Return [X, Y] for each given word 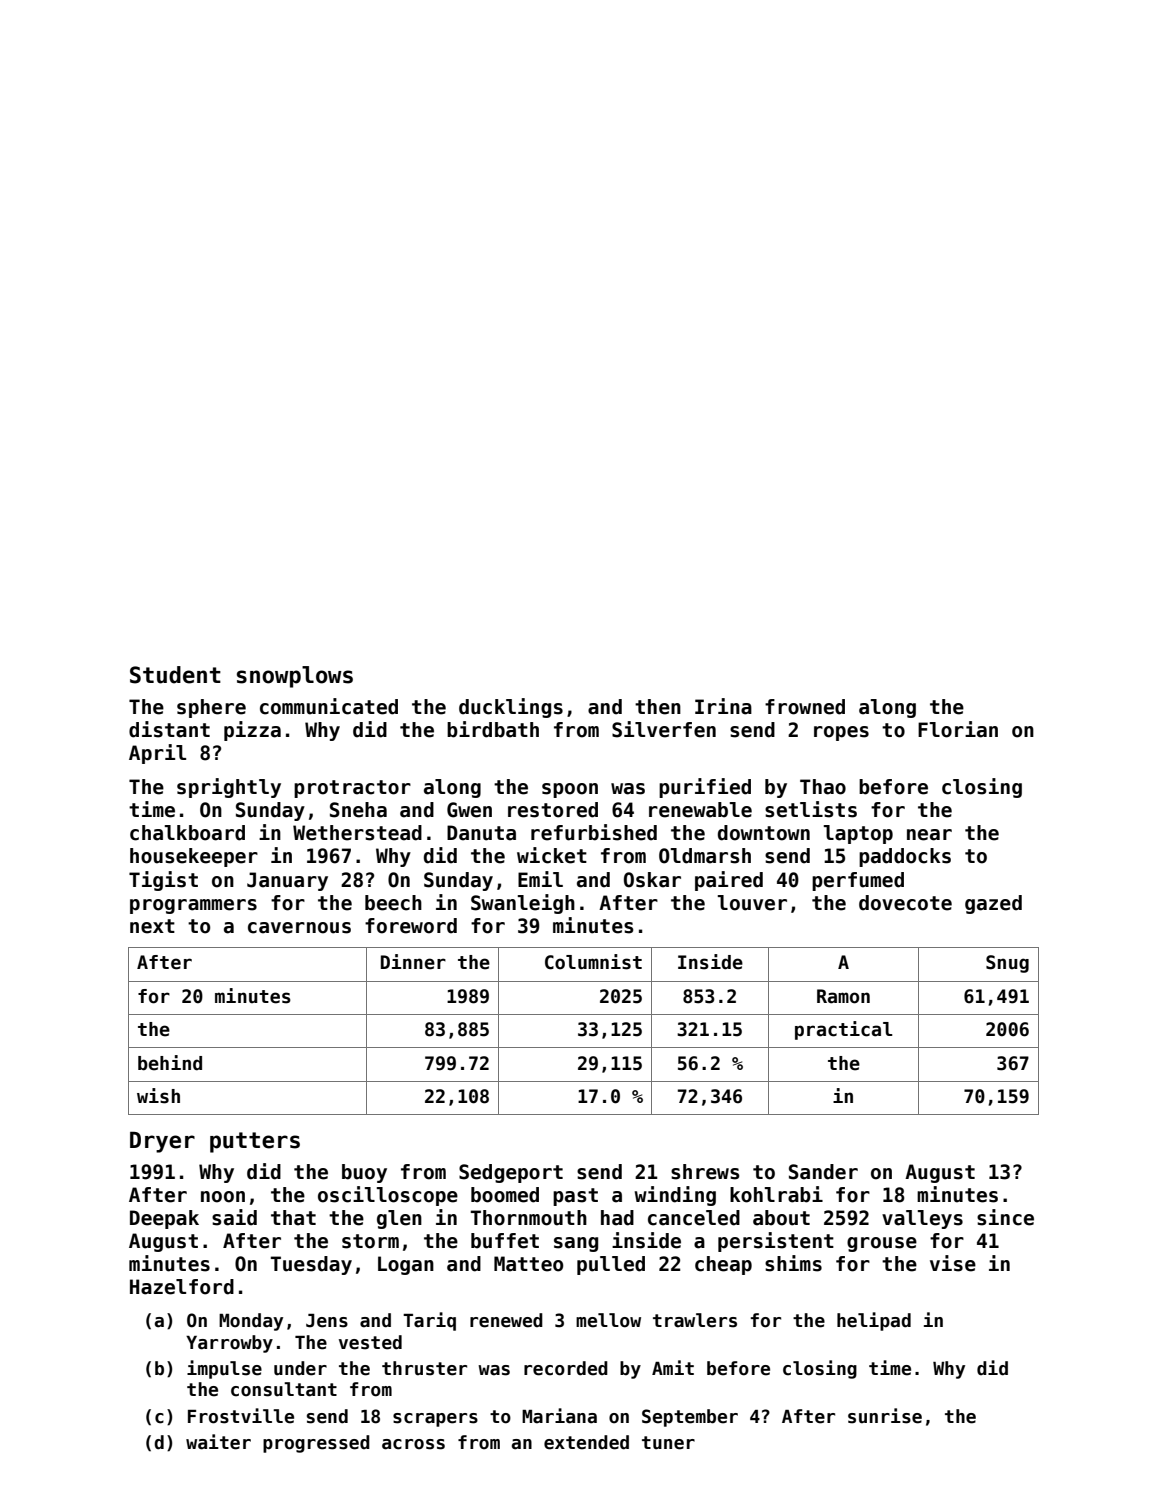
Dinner [413, 962]
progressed [316, 1444]
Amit [673, 1367]
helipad [874, 1321]
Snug [1007, 964]
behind [170, 1063]
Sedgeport [511, 1173]
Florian [958, 729]
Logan [406, 1265]
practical [843, 1030]
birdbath [493, 729]
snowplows [295, 677]
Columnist [593, 962]
